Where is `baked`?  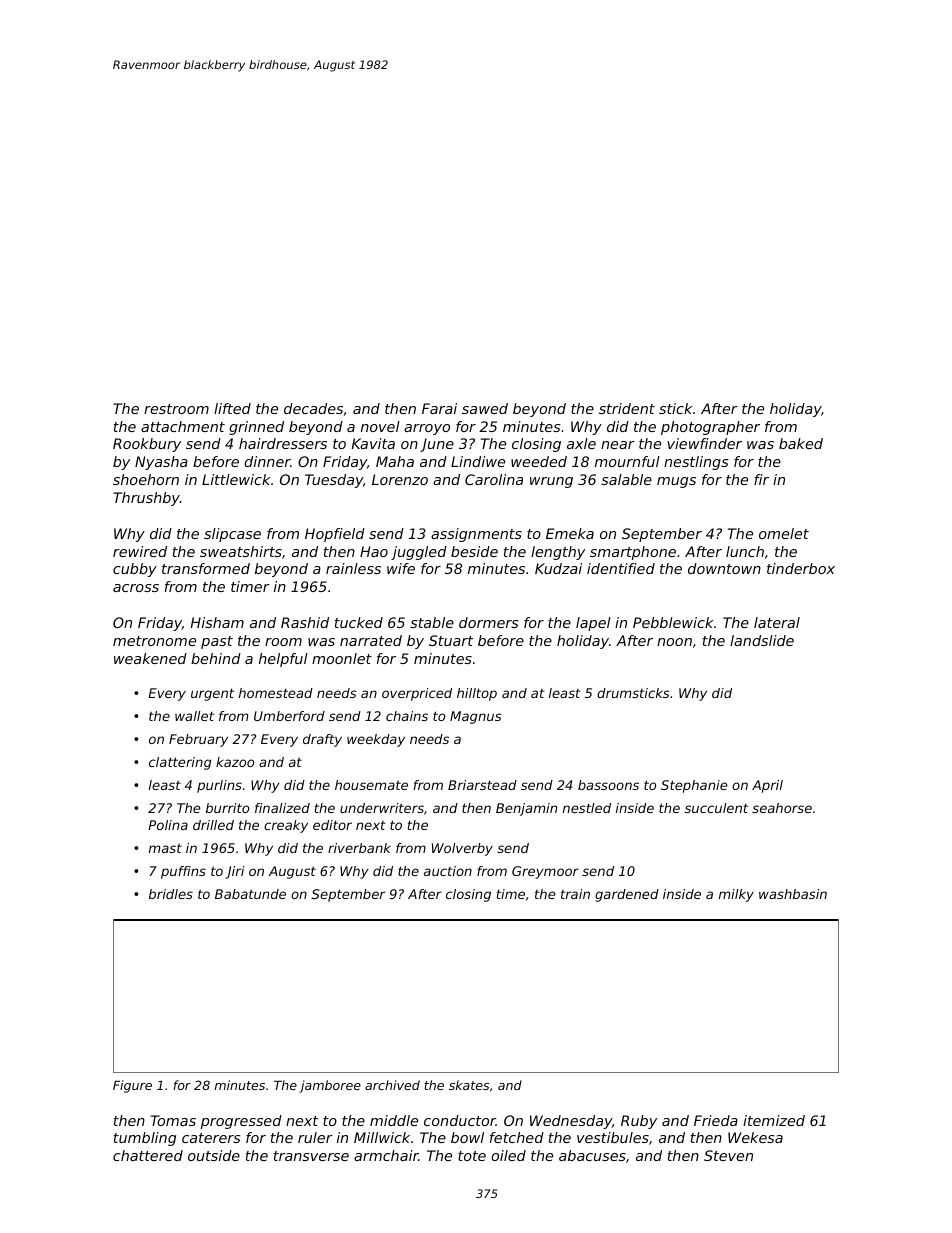 baked is located at coordinates (801, 443).
